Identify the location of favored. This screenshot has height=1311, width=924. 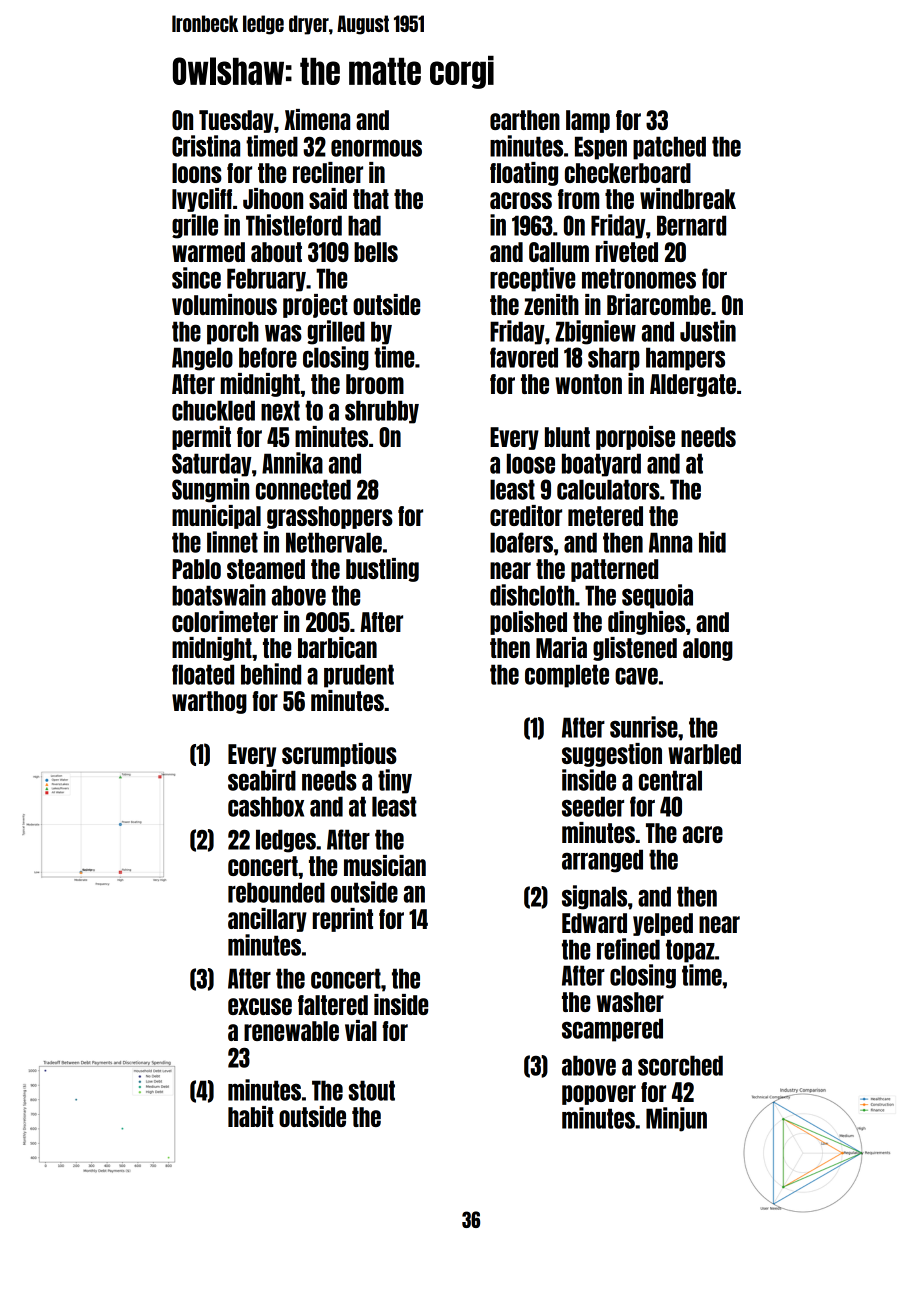
(524, 357).
